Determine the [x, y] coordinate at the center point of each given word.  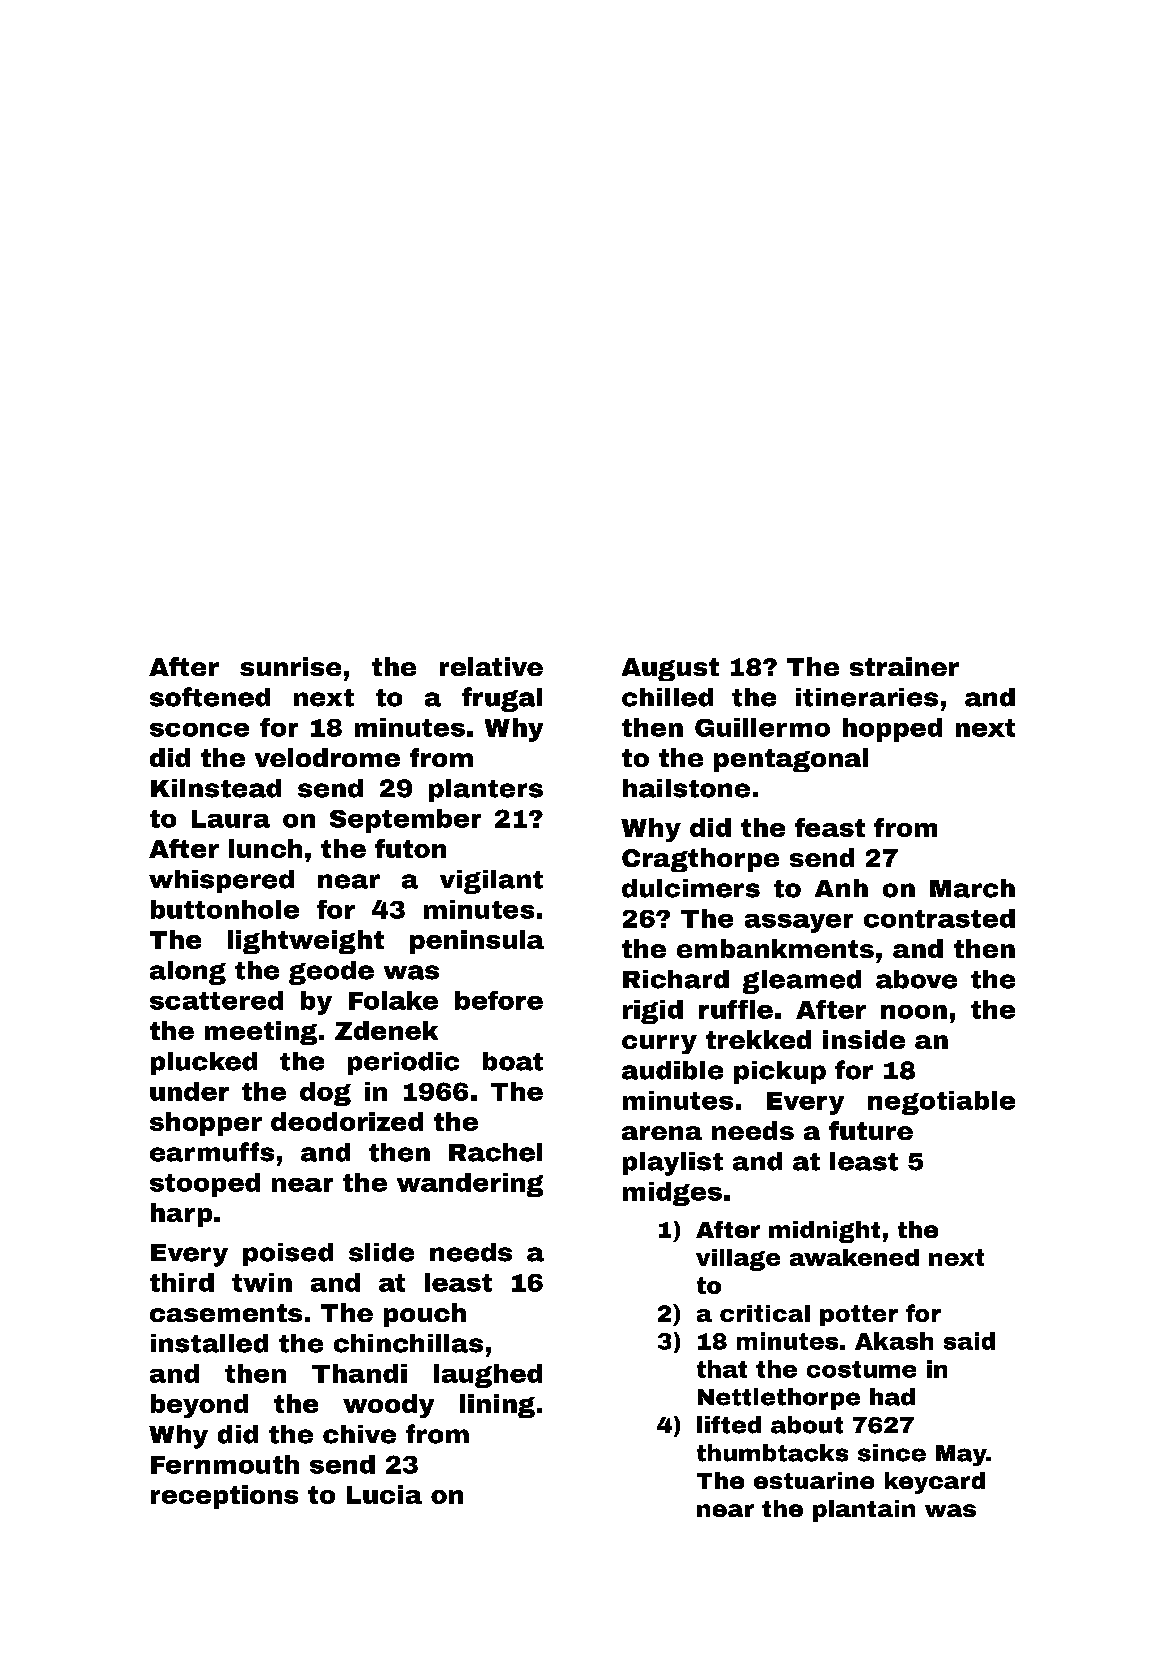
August [670, 669]
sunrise [290, 666]
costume [861, 1369]
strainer [904, 666]
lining [497, 1406]
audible [672, 1070]
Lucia [384, 1494]
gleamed [802, 982]
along [188, 973]
